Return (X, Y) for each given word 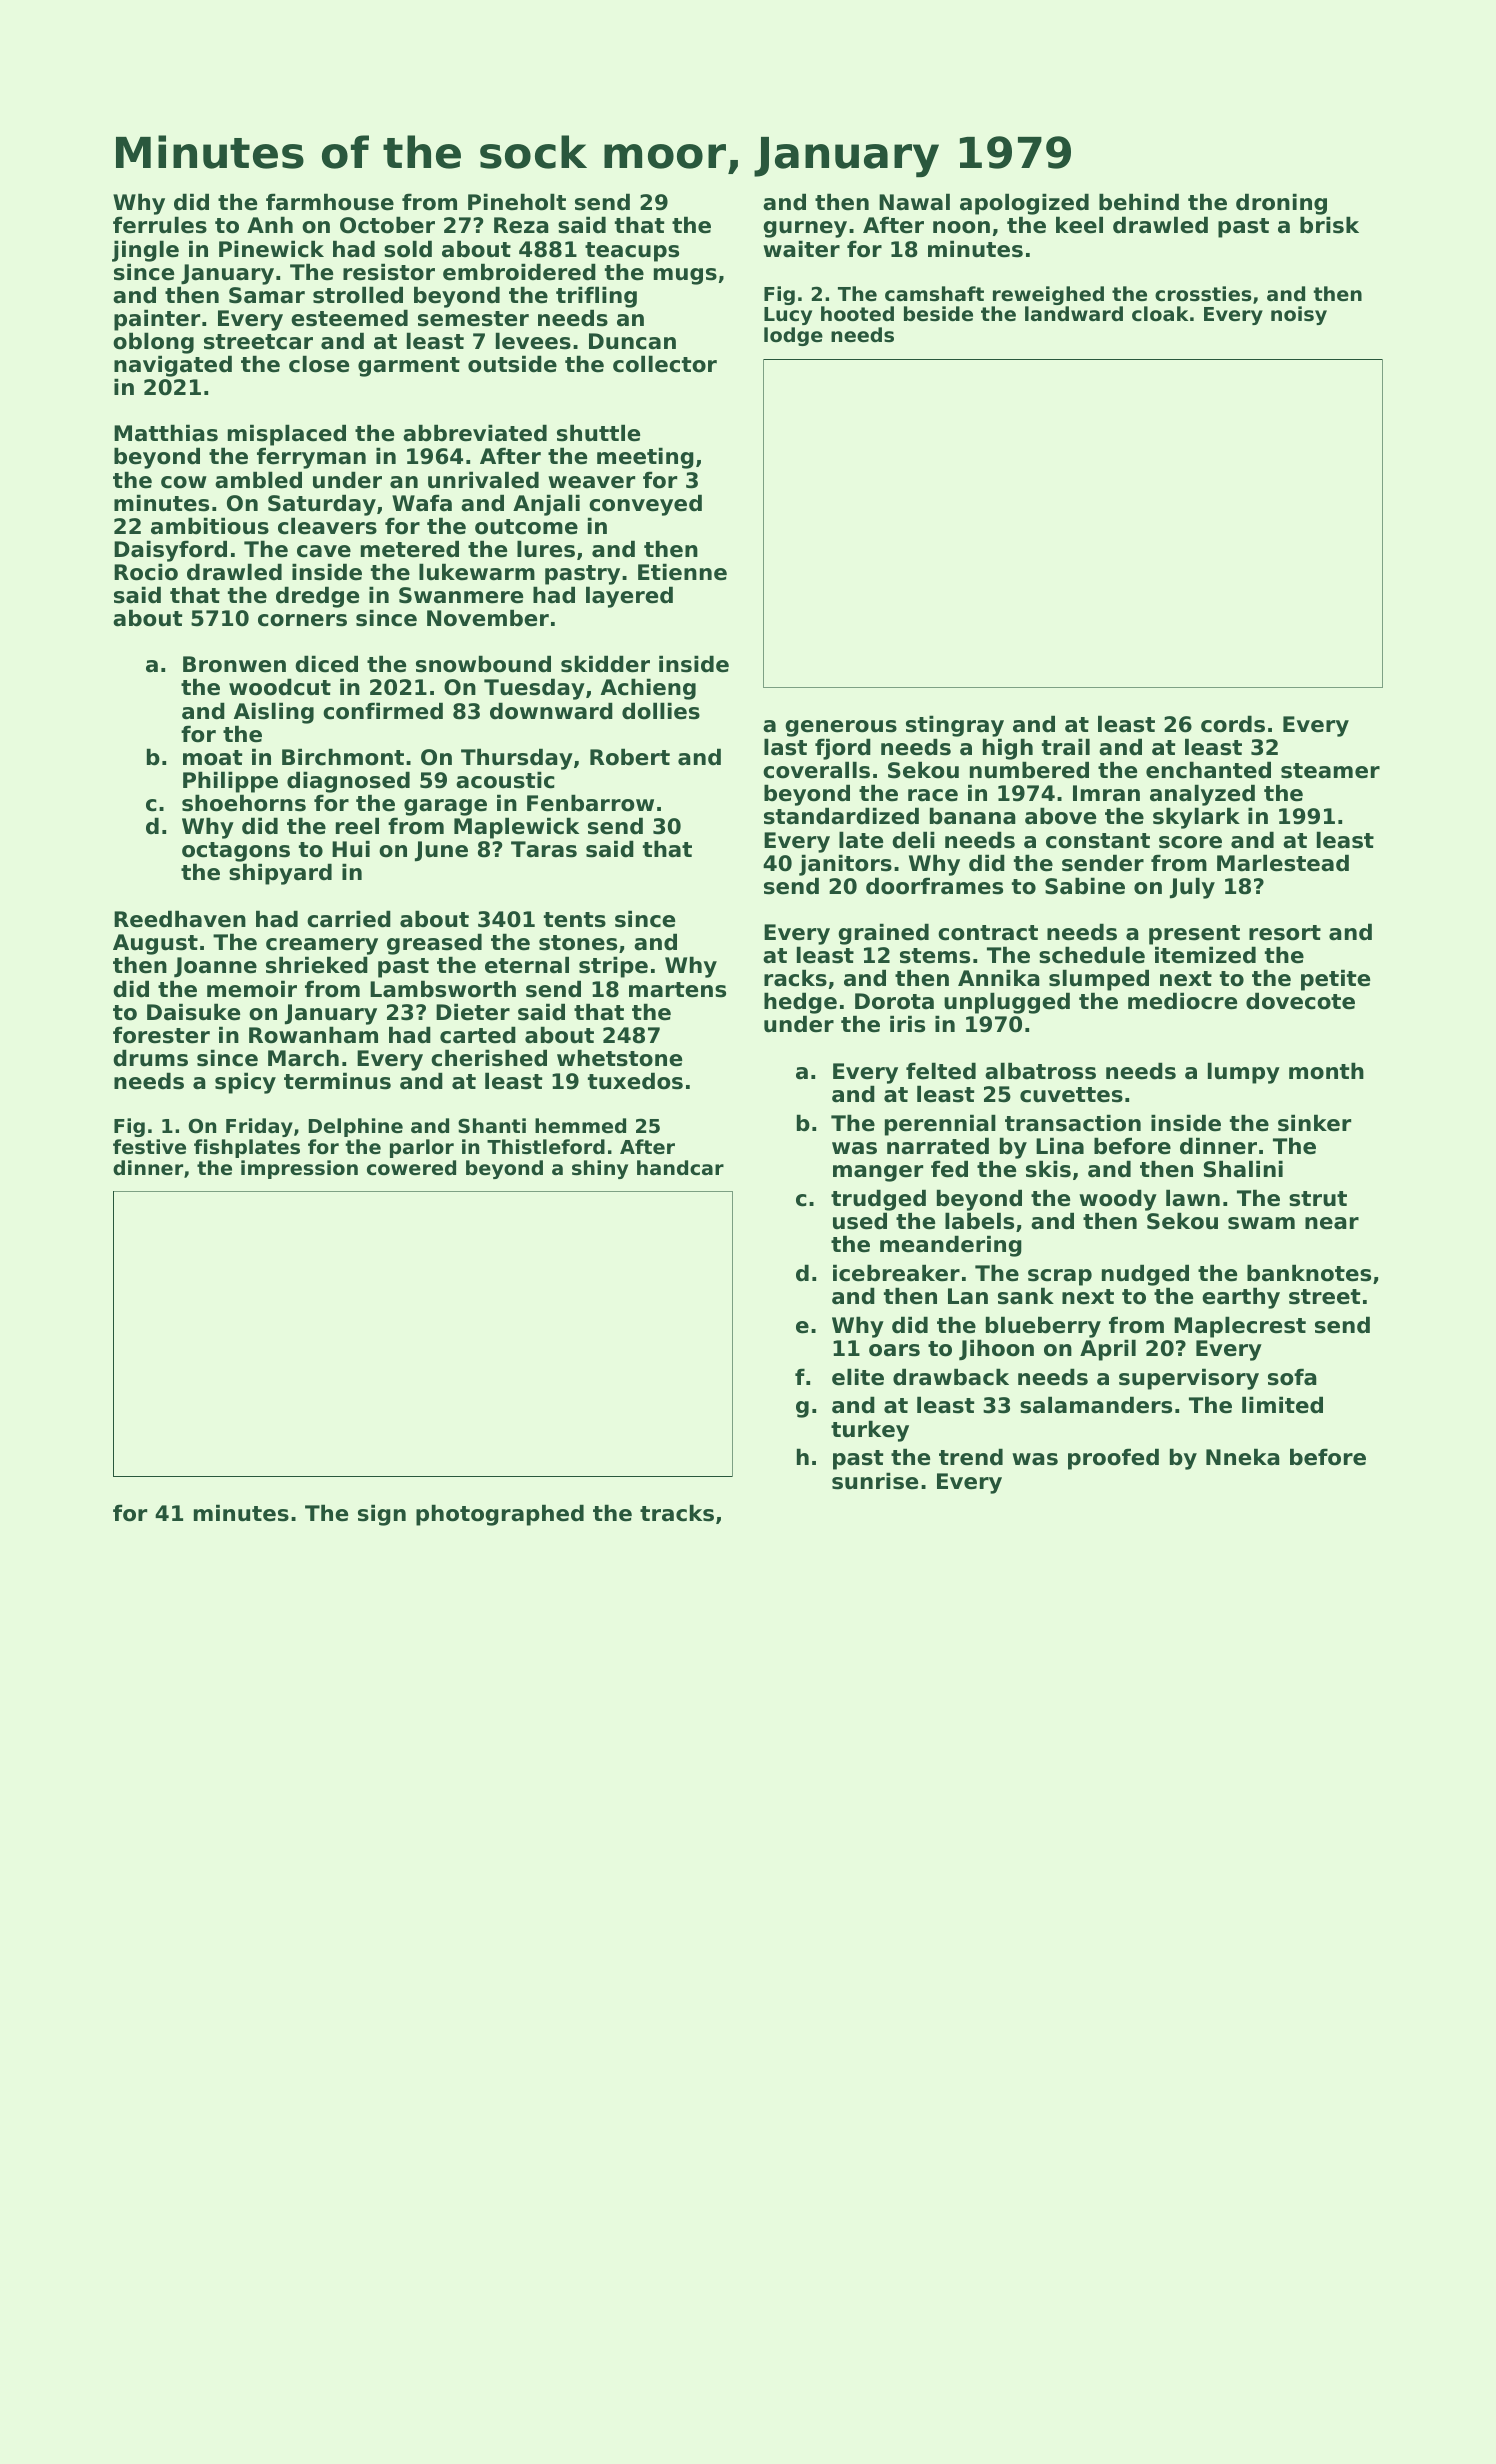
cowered (411, 1167)
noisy (1299, 315)
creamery (322, 947)
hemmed (580, 1126)
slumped (1099, 980)
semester (473, 319)
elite (858, 1377)
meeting (645, 458)
